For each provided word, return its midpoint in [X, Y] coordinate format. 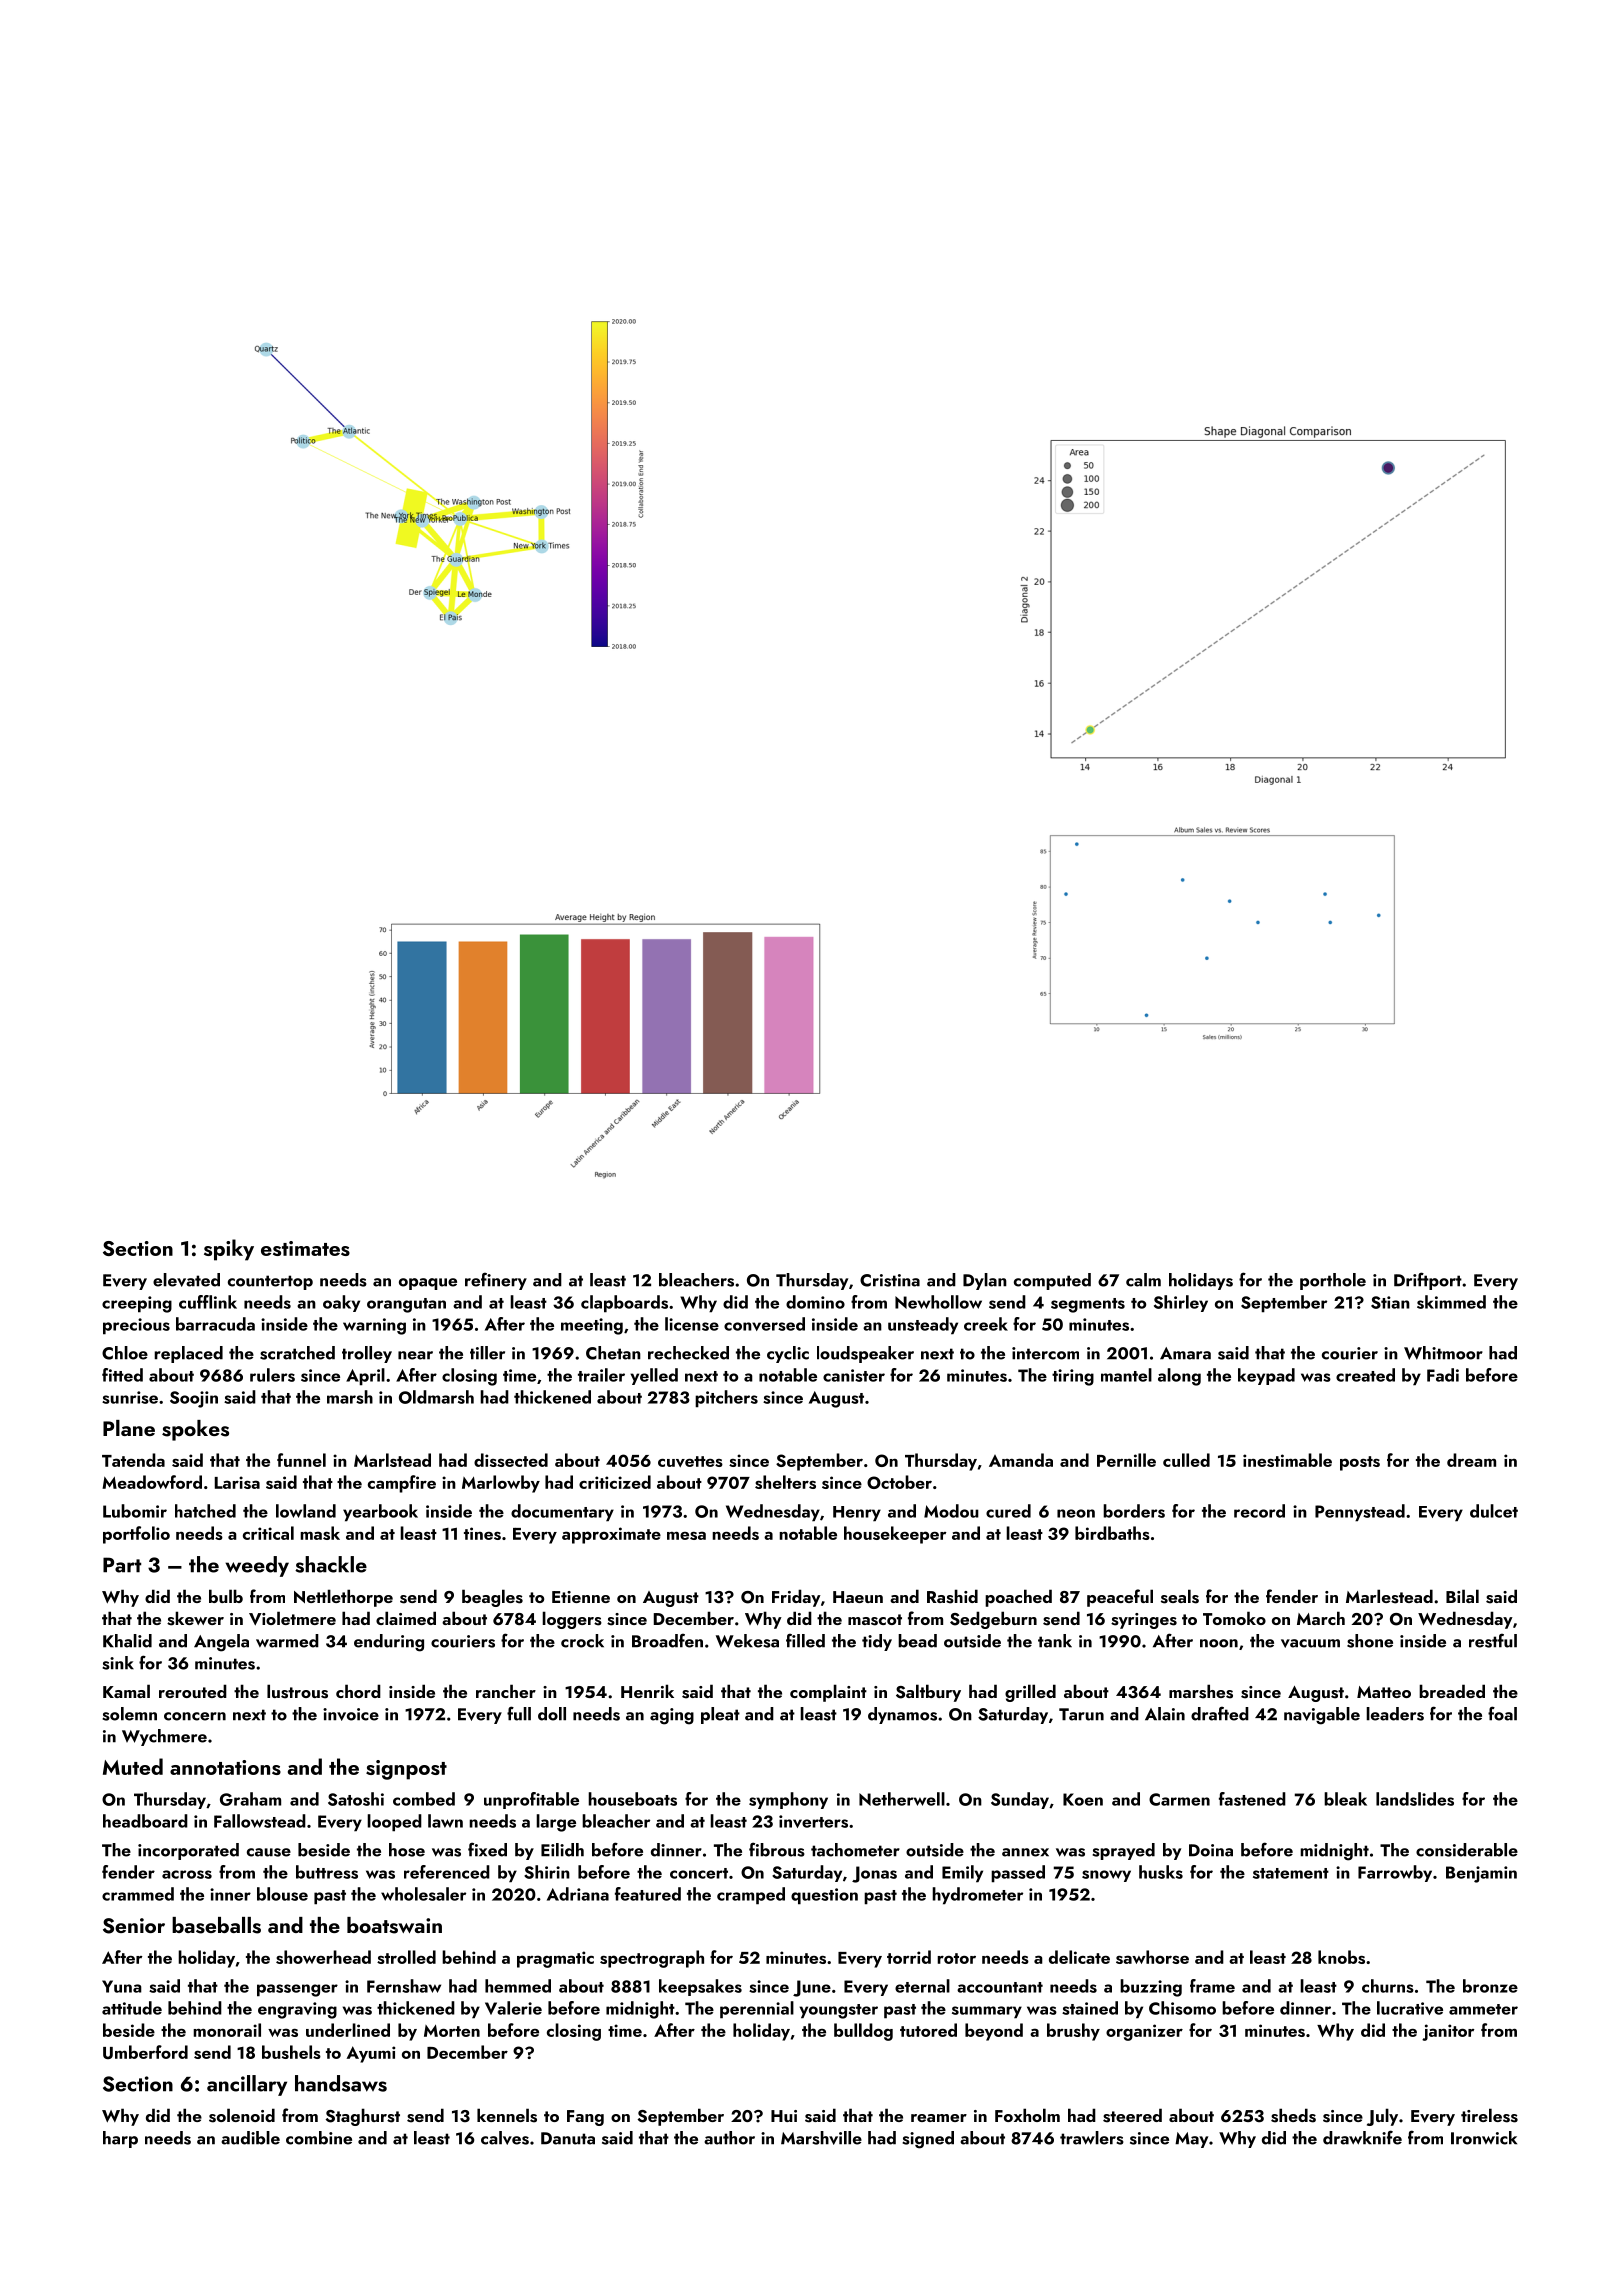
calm [1143, 1280]
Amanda [1021, 1460]
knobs [1341, 1957]
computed [1052, 1281]
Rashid [952, 1596]
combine [319, 2138]
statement [1291, 1873]
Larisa [237, 1482]
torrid [909, 1957]
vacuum [1310, 1643]
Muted [133, 1766]
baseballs [216, 1925]
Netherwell [902, 1799]
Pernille [1126, 1460]
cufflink [208, 1302]
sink [118, 1663]
